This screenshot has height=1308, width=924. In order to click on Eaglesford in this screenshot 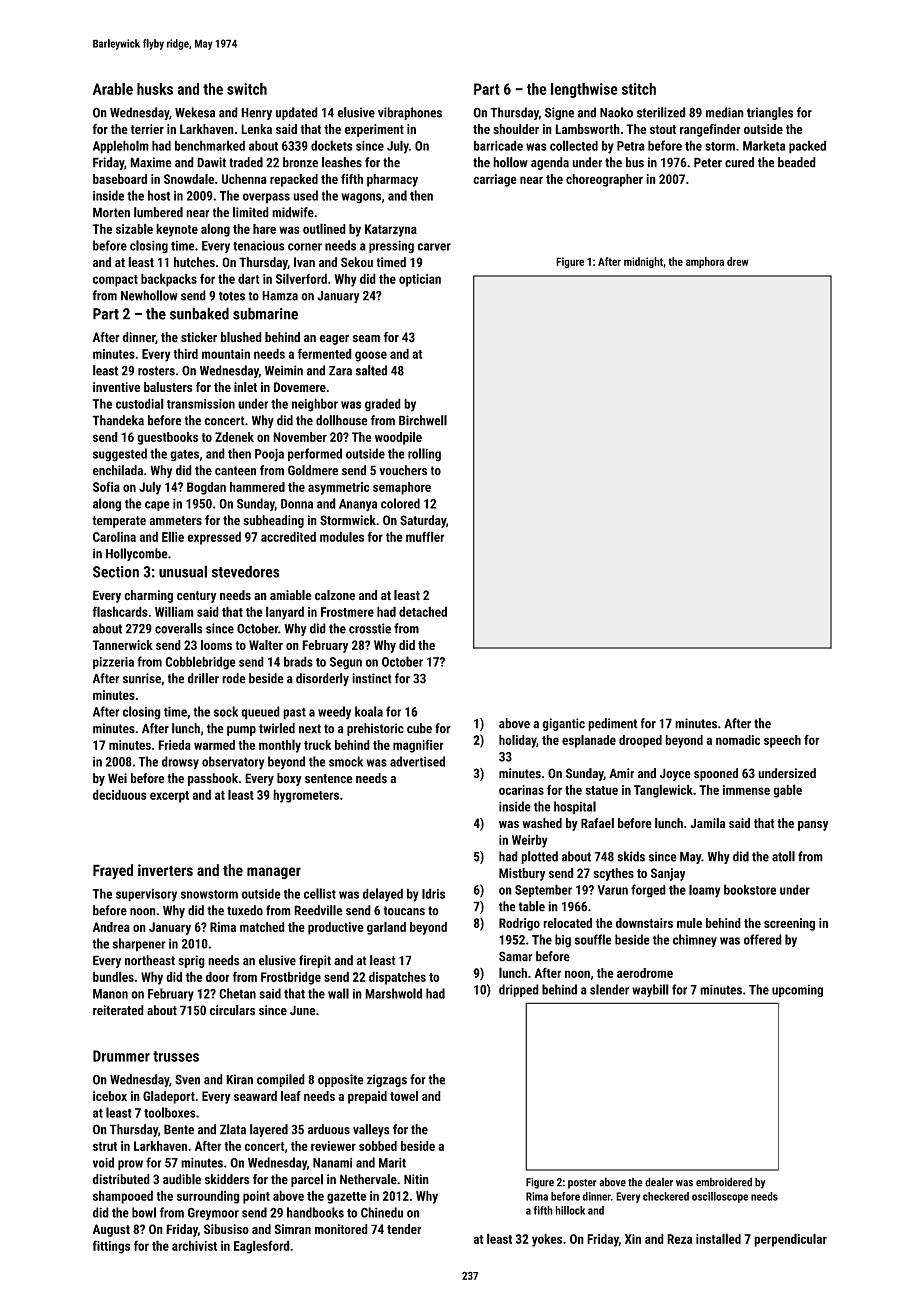, I will do `click(262, 1247)`.
